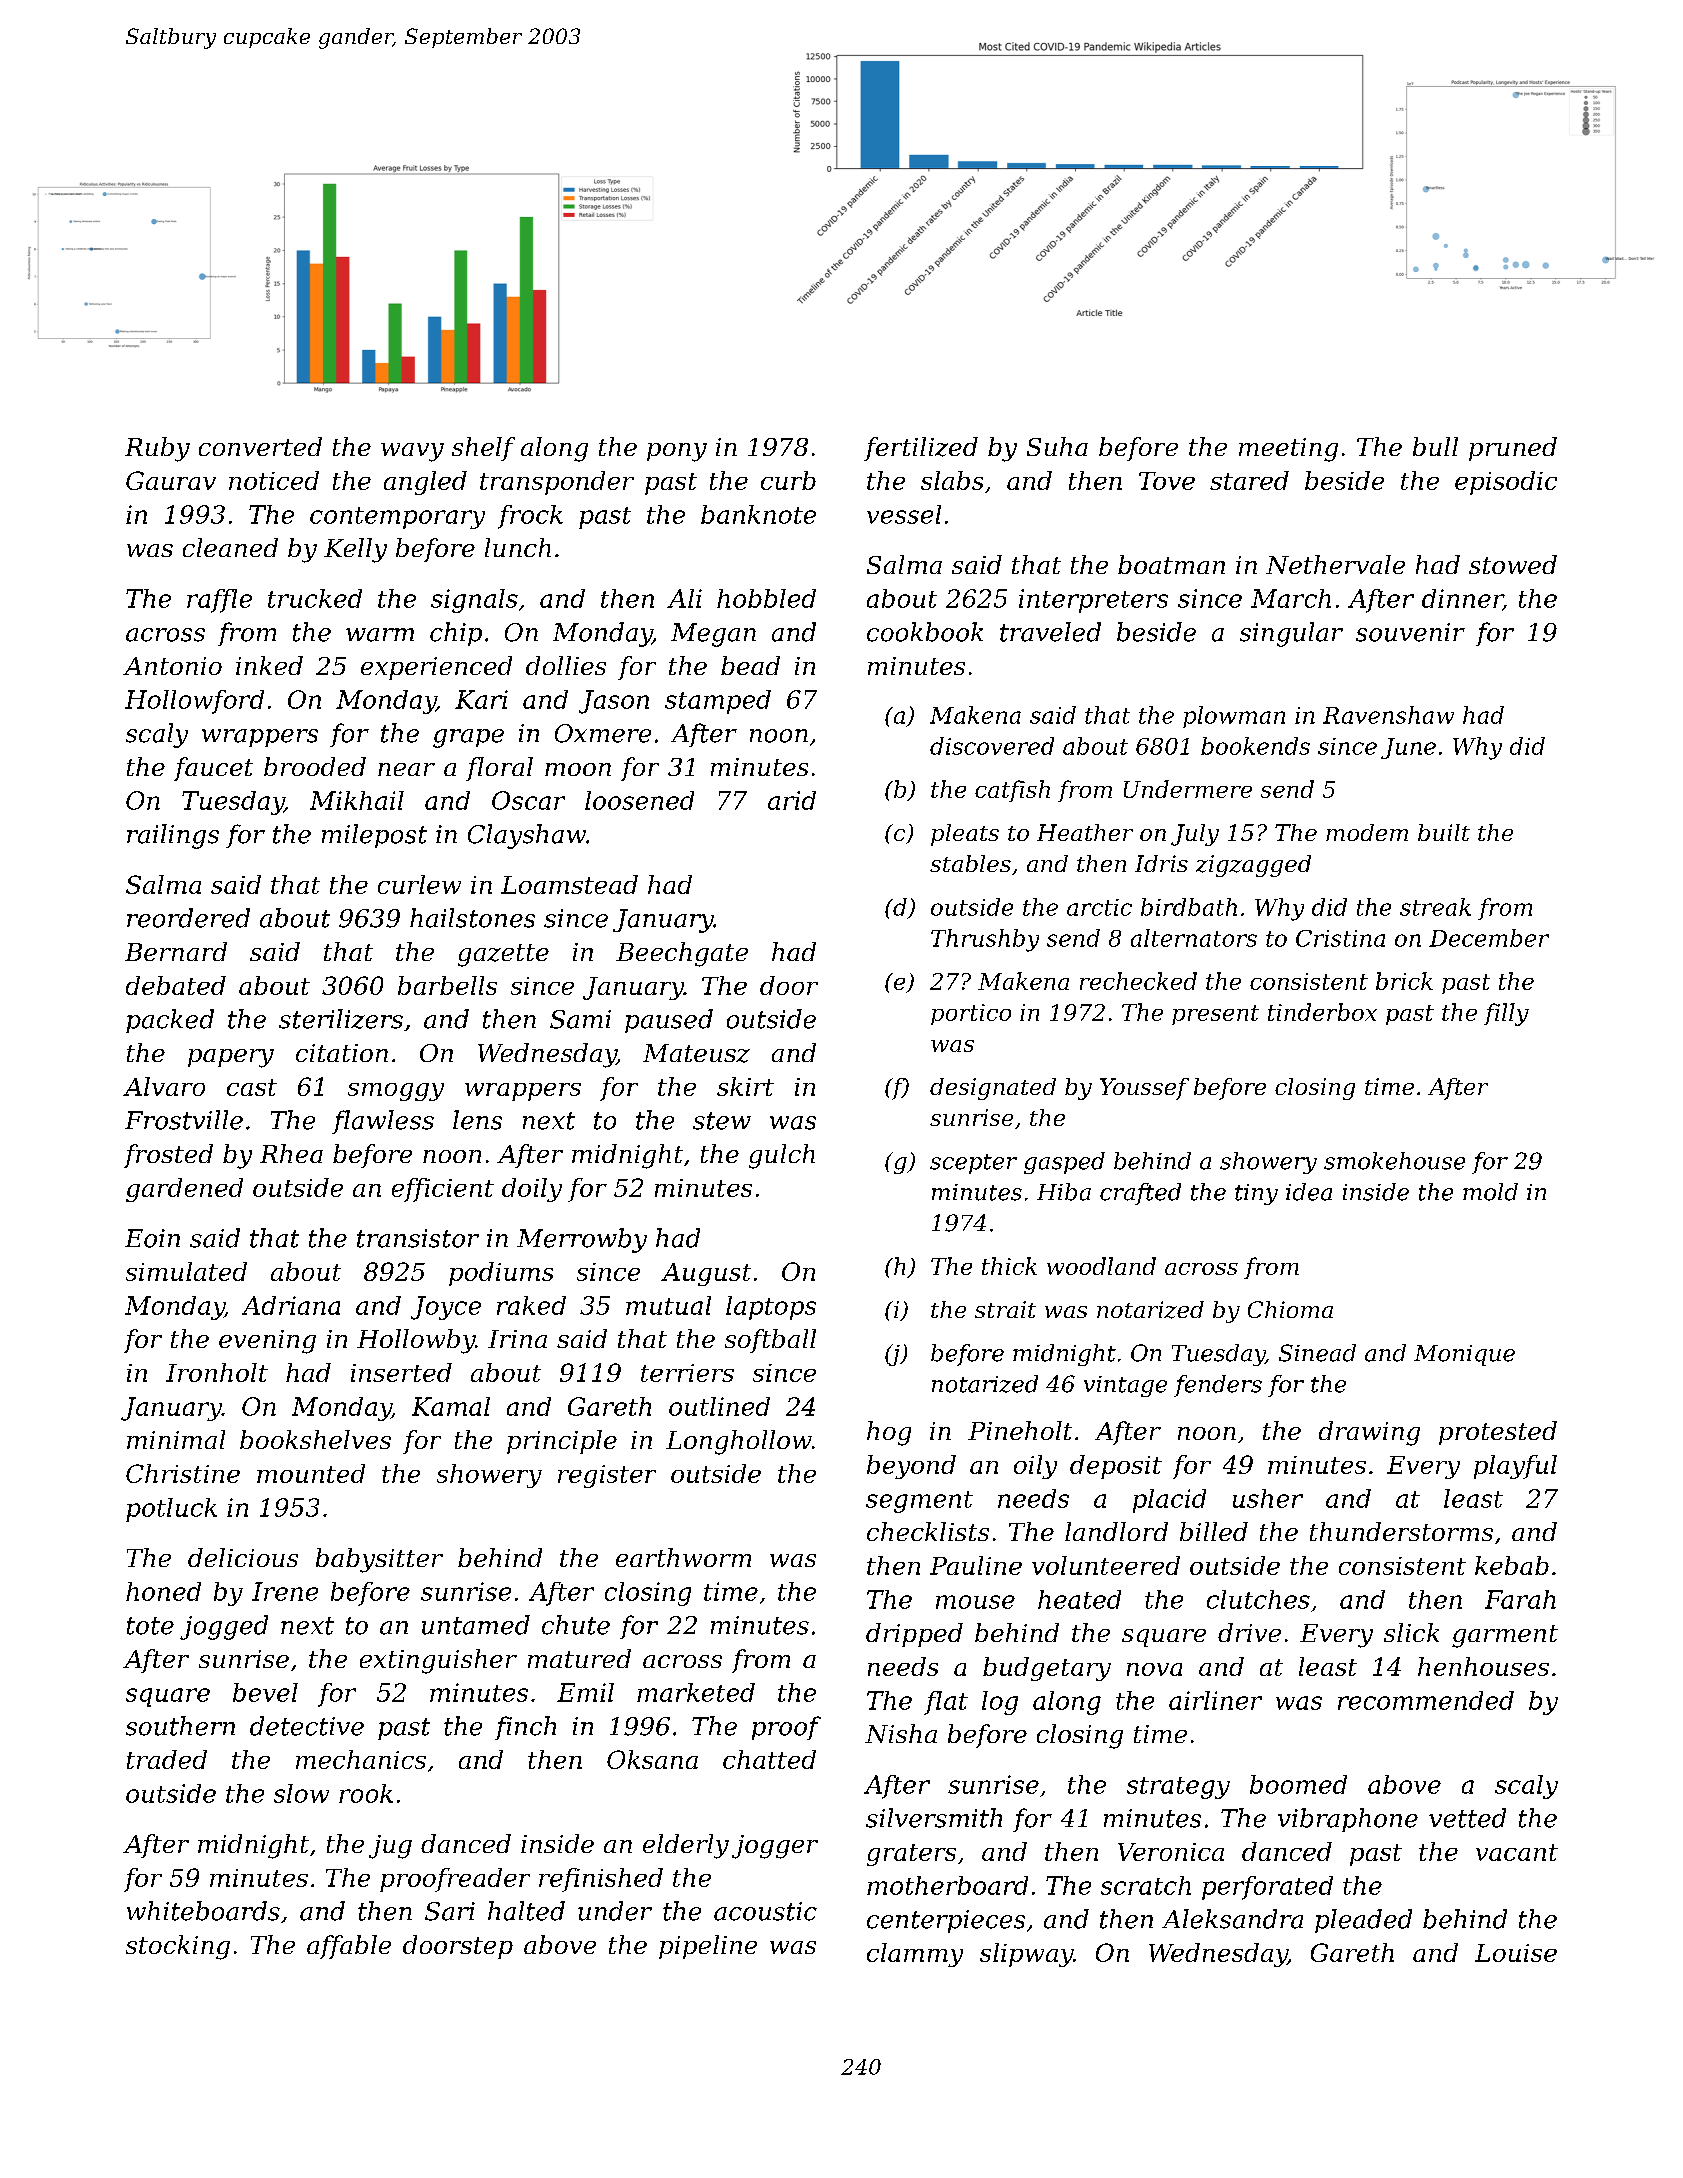  Describe the element at coordinates (1079, 1599) in the screenshot. I see `heated` at that location.
